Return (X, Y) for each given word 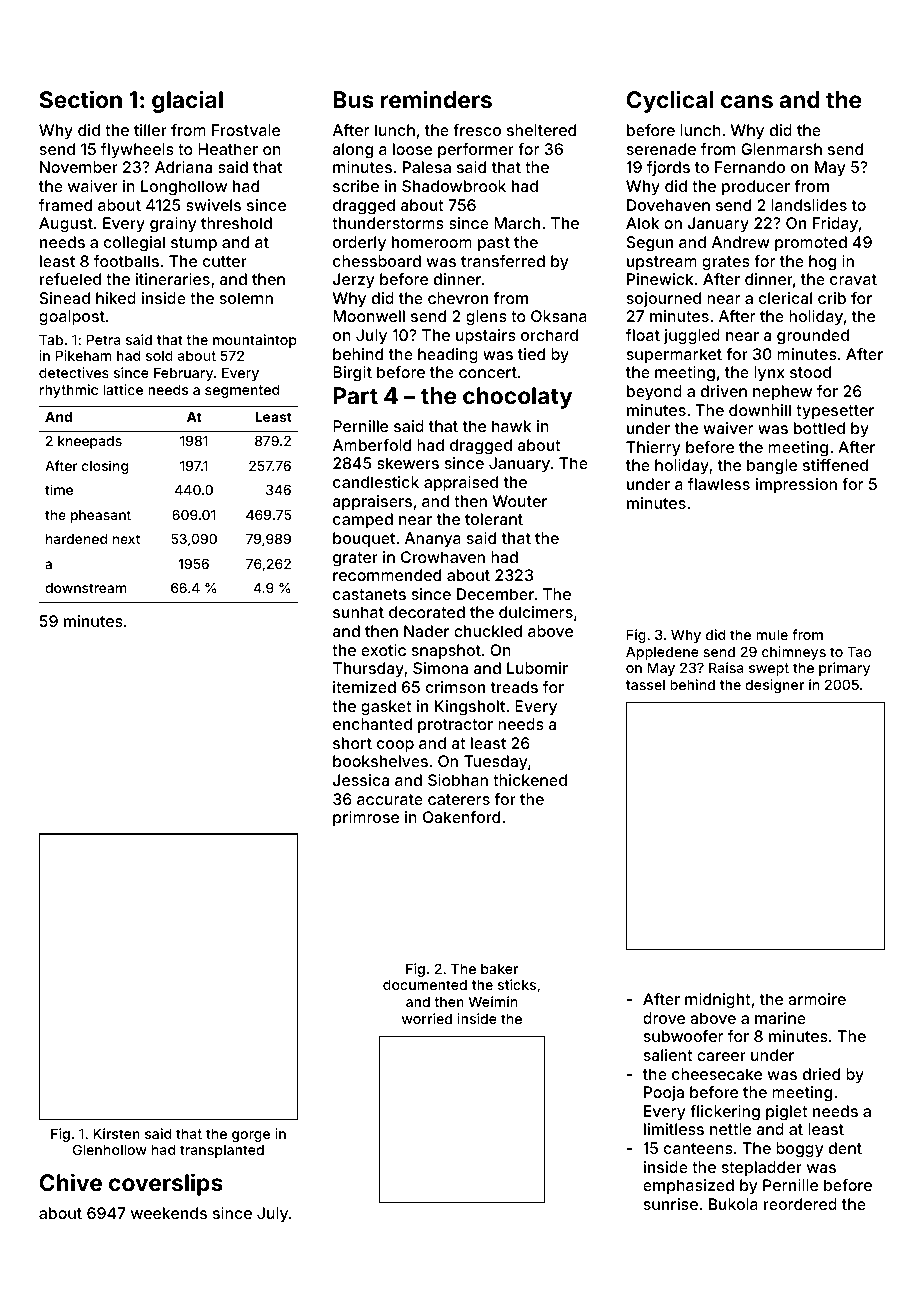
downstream (86, 588)
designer (774, 686)
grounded (813, 337)
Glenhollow (110, 1149)
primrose (366, 819)
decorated (427, 612)
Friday (835, 225)
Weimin (493, 1001)
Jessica (361, 780)
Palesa (427, 167)
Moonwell (369, 316)
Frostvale (246, 130)
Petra (104, 339)
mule (772, 634)
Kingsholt (470, 708)
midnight (718, 1001)
